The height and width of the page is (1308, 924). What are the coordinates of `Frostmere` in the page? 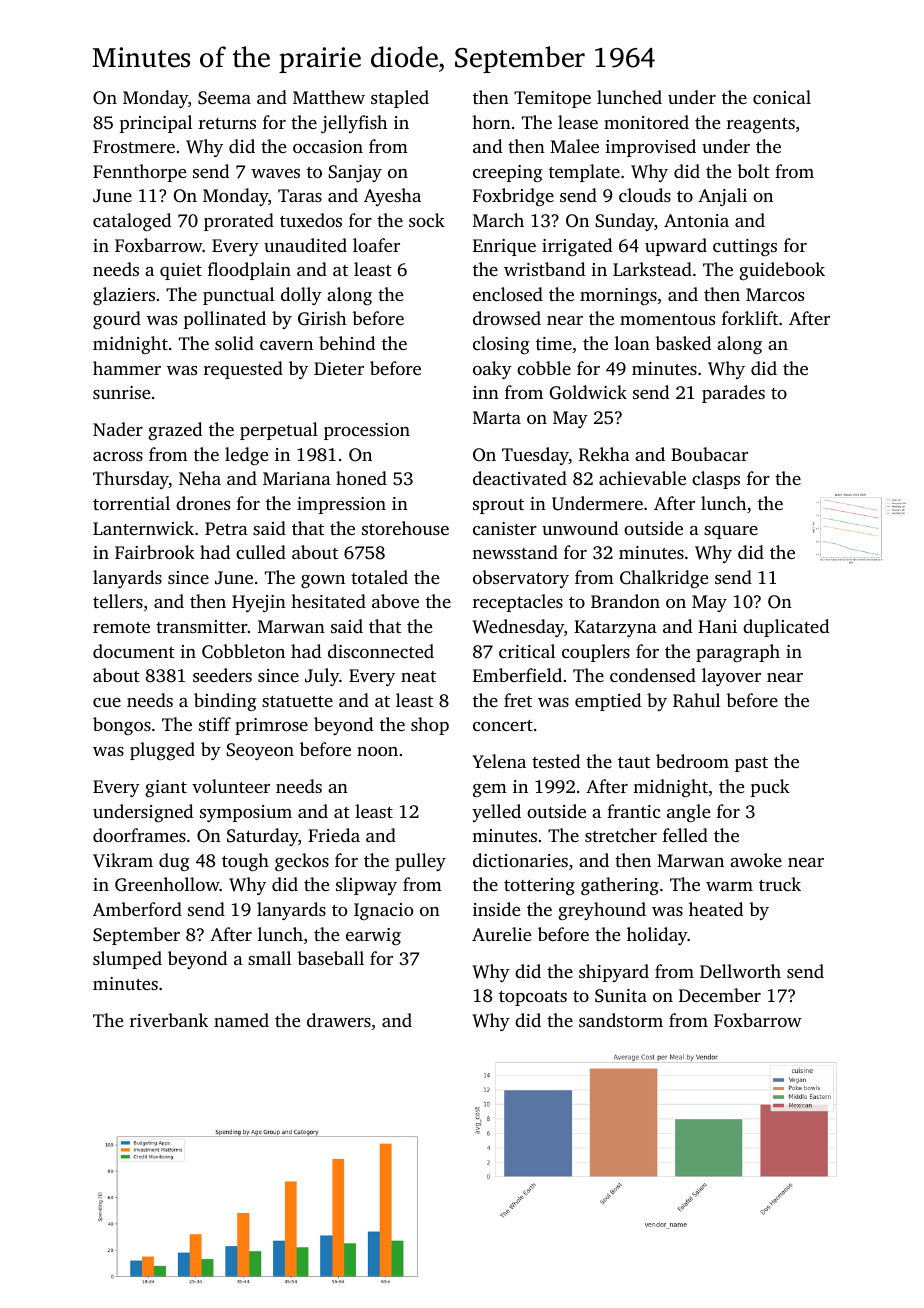 It's located at (134, 146).
